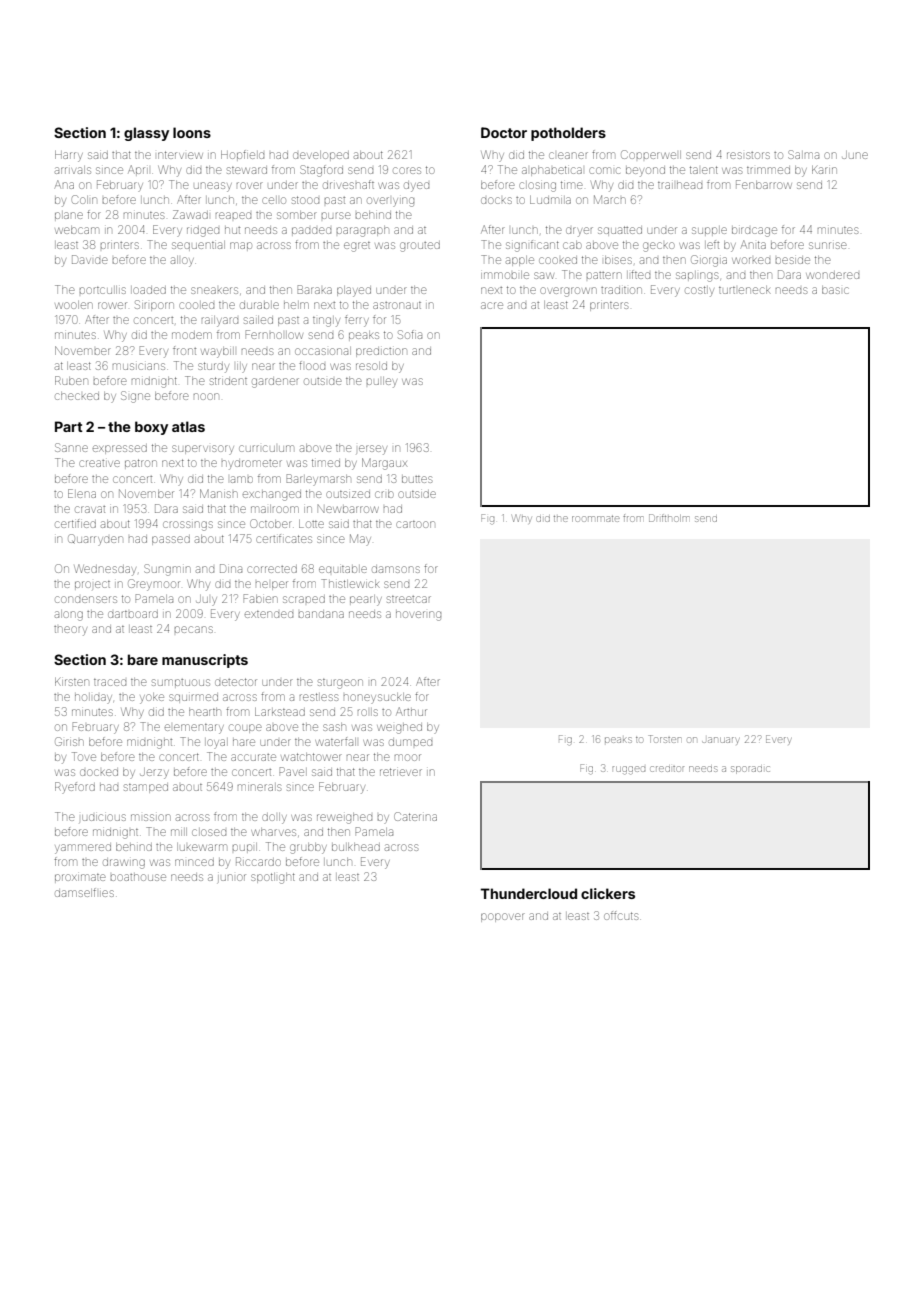 The width and height of the page is (924, 1308). What do you see at coordinates (750, 770) in the page?
I see `sporadic` at bounding box center [750, 770].
